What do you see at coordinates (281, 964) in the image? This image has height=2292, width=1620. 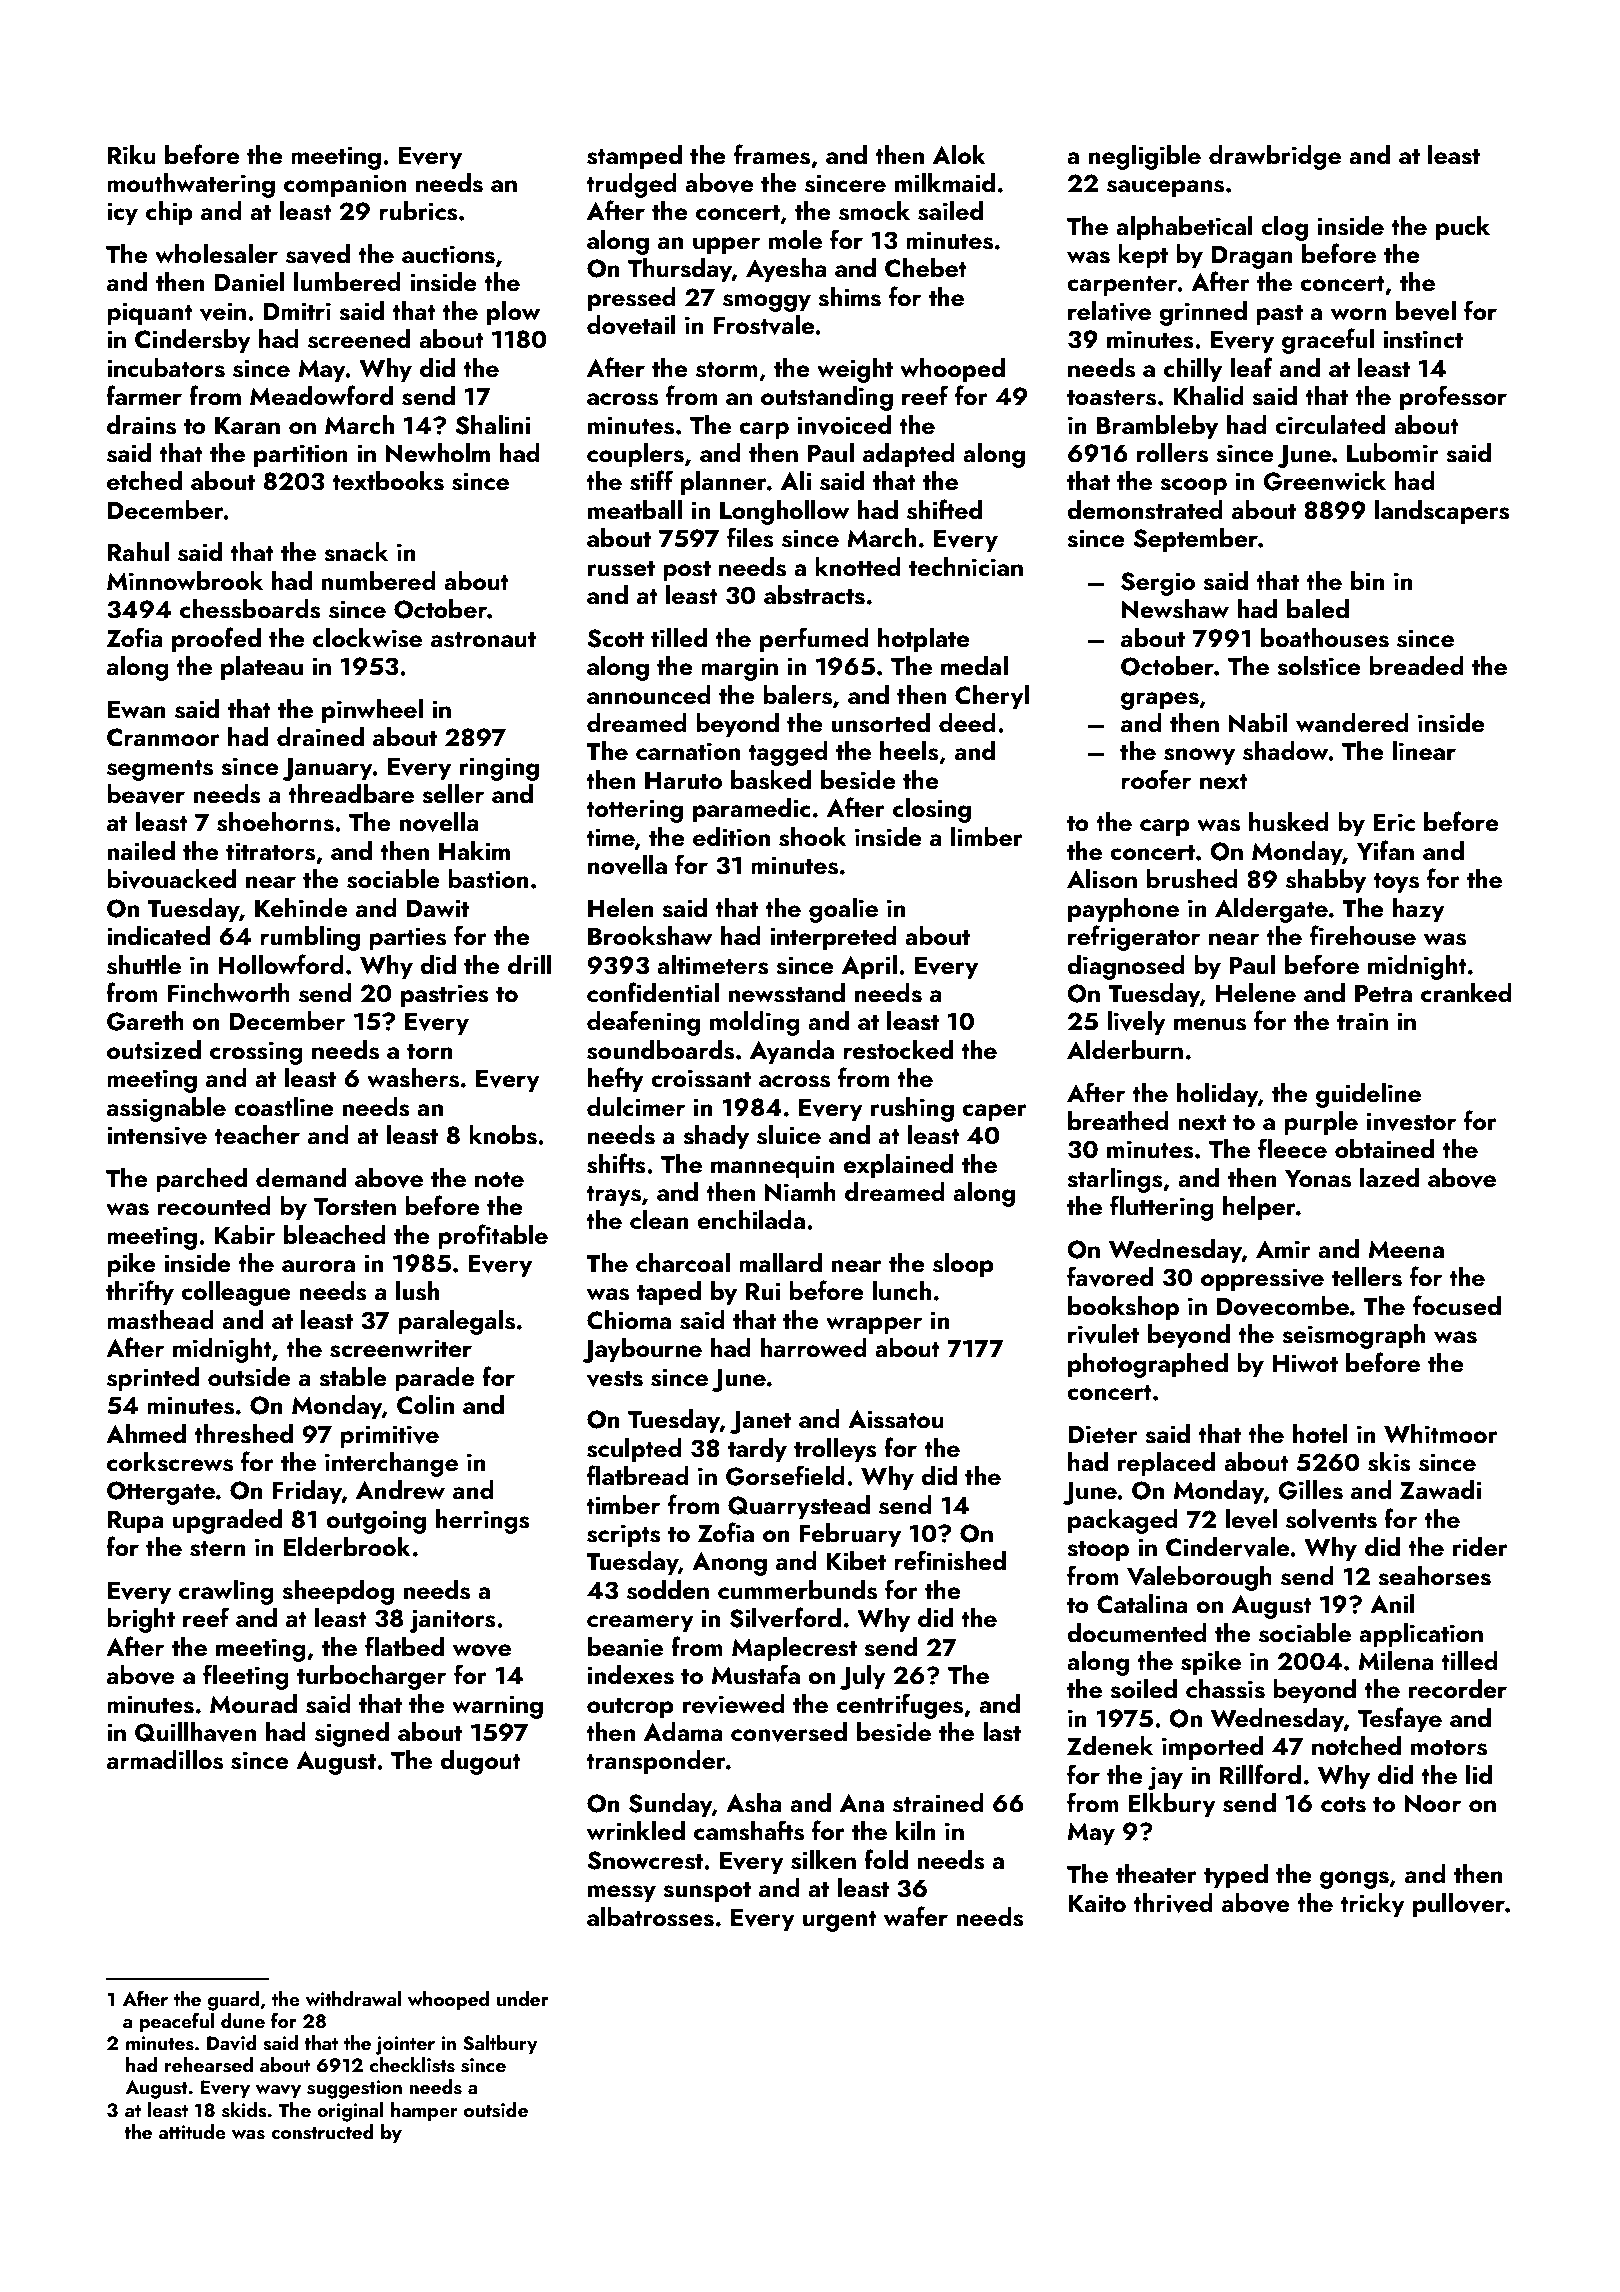 I see `Hollowford` at bounding box center [281, 964].
